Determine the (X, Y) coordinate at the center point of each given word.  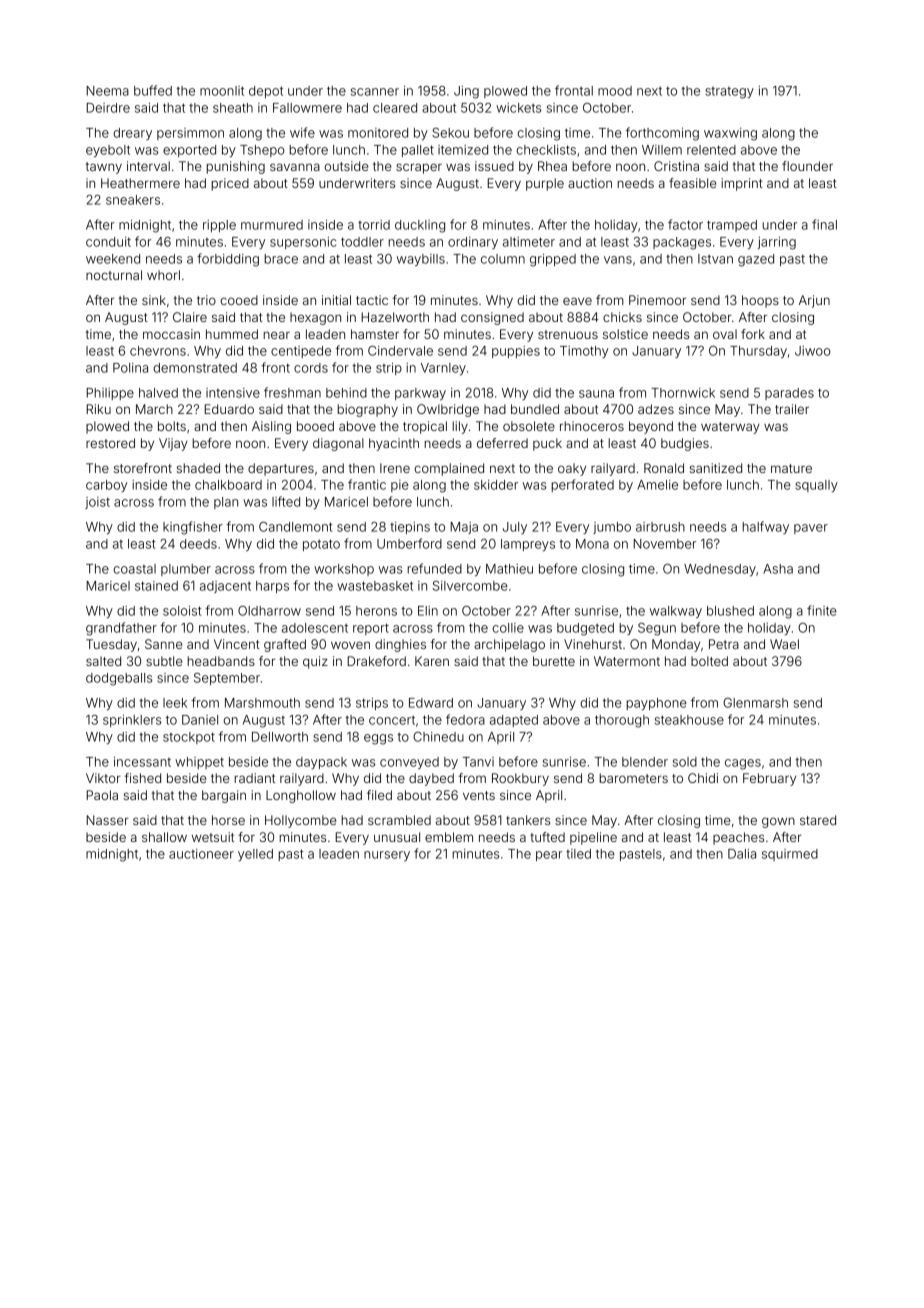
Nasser (107, 820)
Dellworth (280, 737)
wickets (518, 108)
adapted (514, 721)
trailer (792, 409)
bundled (535, 409)
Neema (107, 91)
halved (158, 393)
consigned (492, 318)
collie (508, 628)
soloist (182, 611)
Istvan (715, 259)
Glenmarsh (755, 703)
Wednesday (720, 570)
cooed (239, 300)
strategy (729, 93)
